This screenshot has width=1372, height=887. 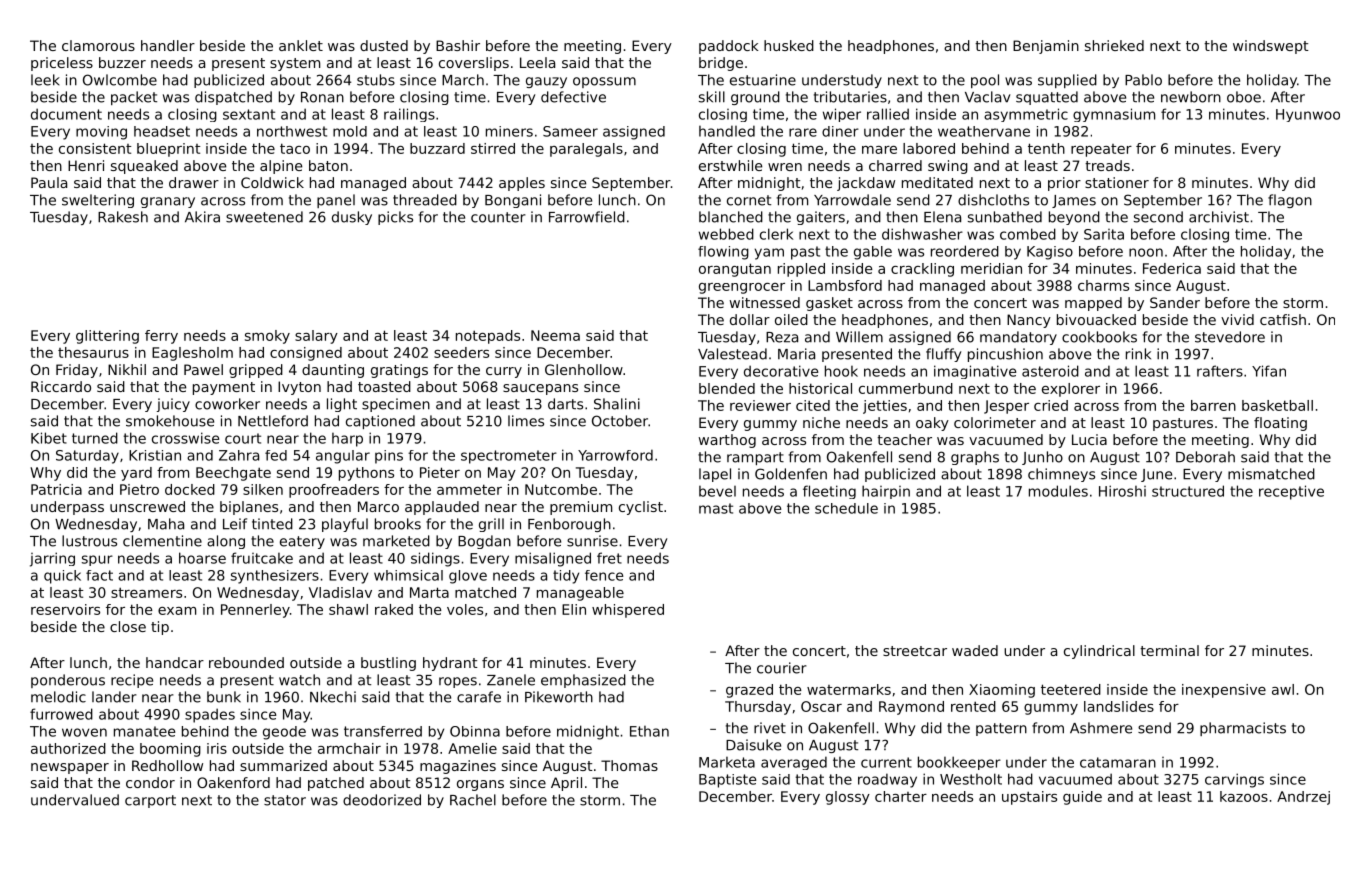 I want to click on system, so click(x=295, y=64).
